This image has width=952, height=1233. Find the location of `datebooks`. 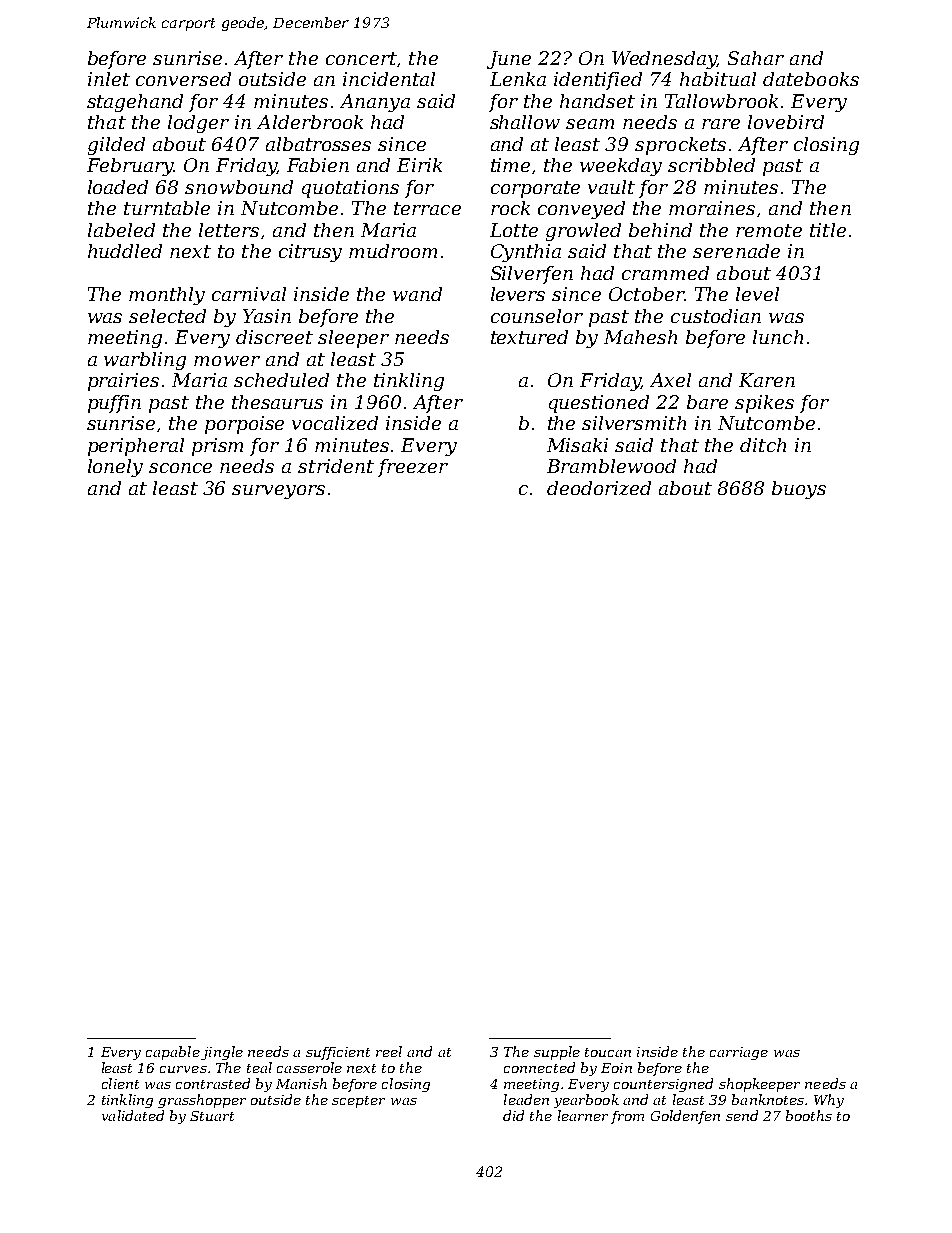

datebooks is located at coordinates (811, 79).
